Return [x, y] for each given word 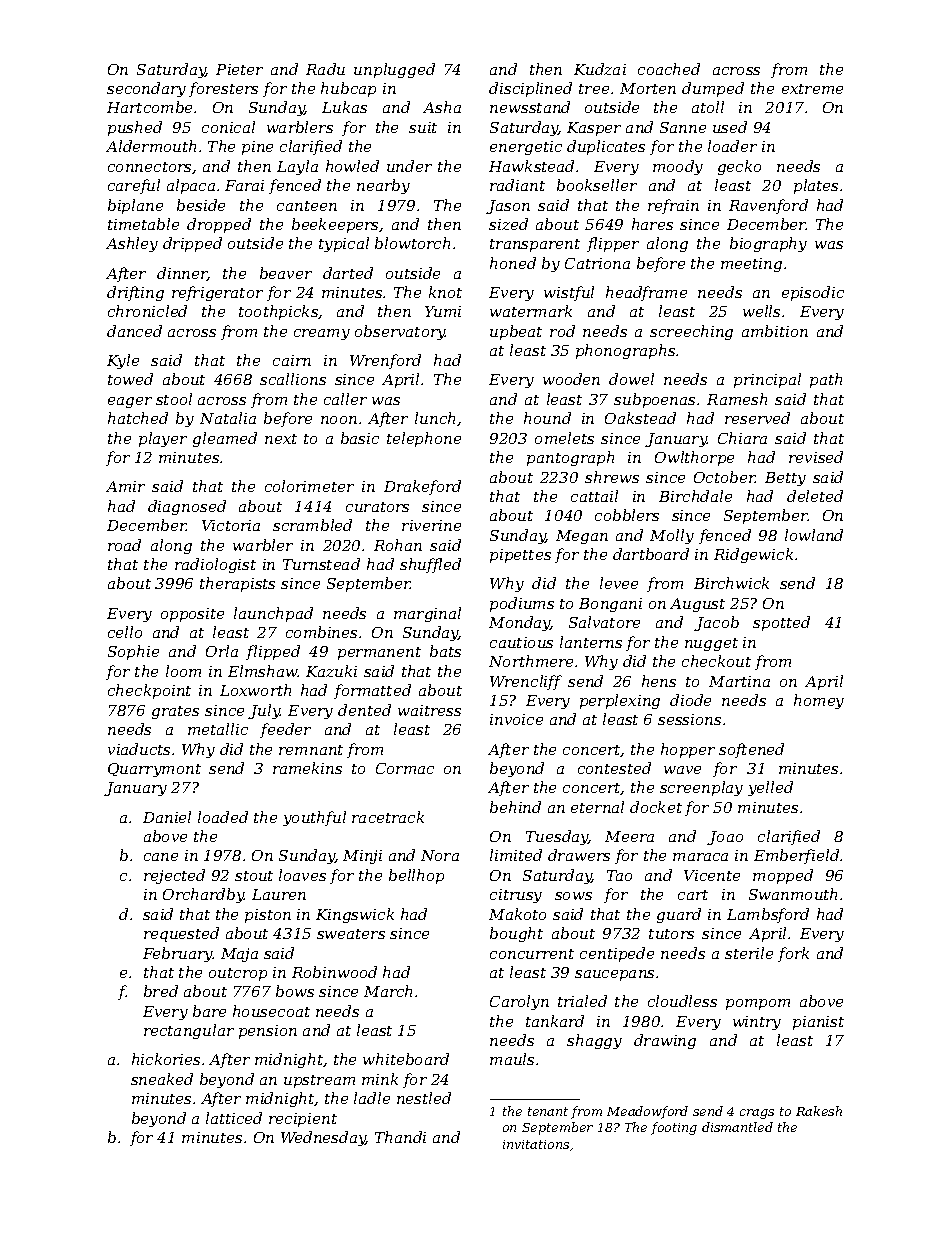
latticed [234, 1118]
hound [547, 418]
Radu [325, 69]
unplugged [394, 70]
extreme [812, 89]
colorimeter [309, 486]
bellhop [416, 876]
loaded [223, 817]
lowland [814, 535]
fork [793, 954]
